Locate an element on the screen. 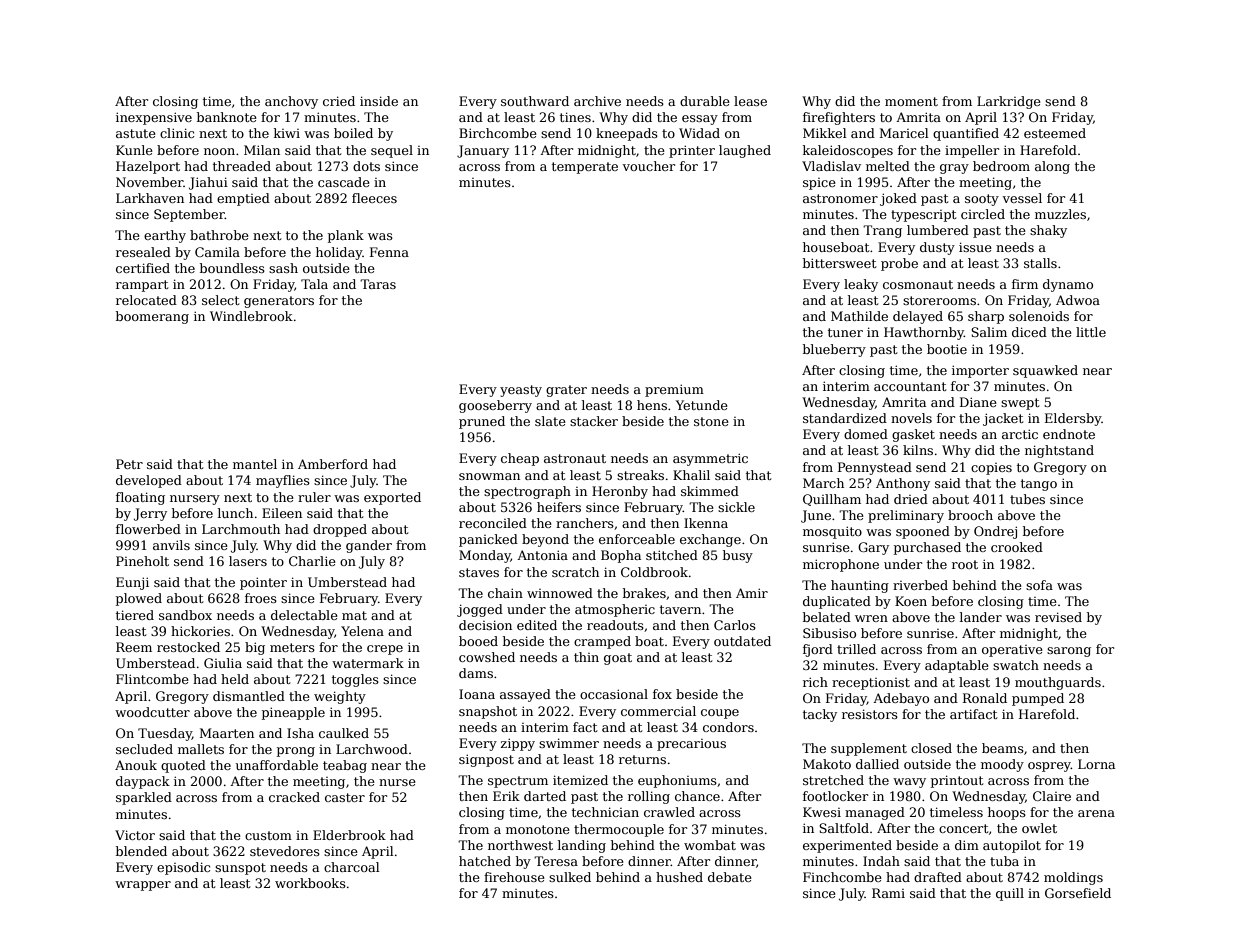 This screenshot has height=952, width=1233. astronaut is located at coordinates (575, 458).
